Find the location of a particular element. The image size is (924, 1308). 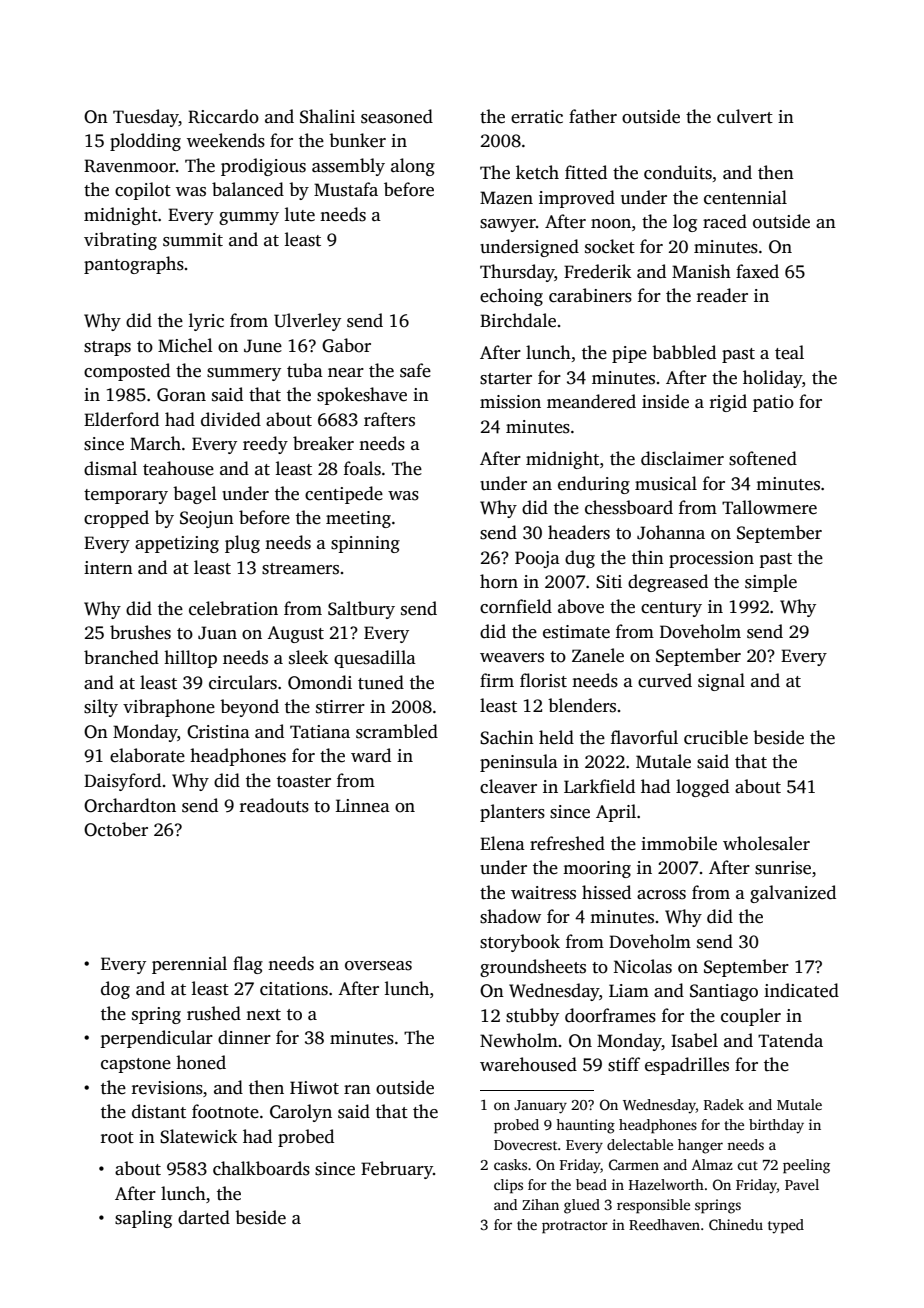

safe is located at coordinates (415, 370).
